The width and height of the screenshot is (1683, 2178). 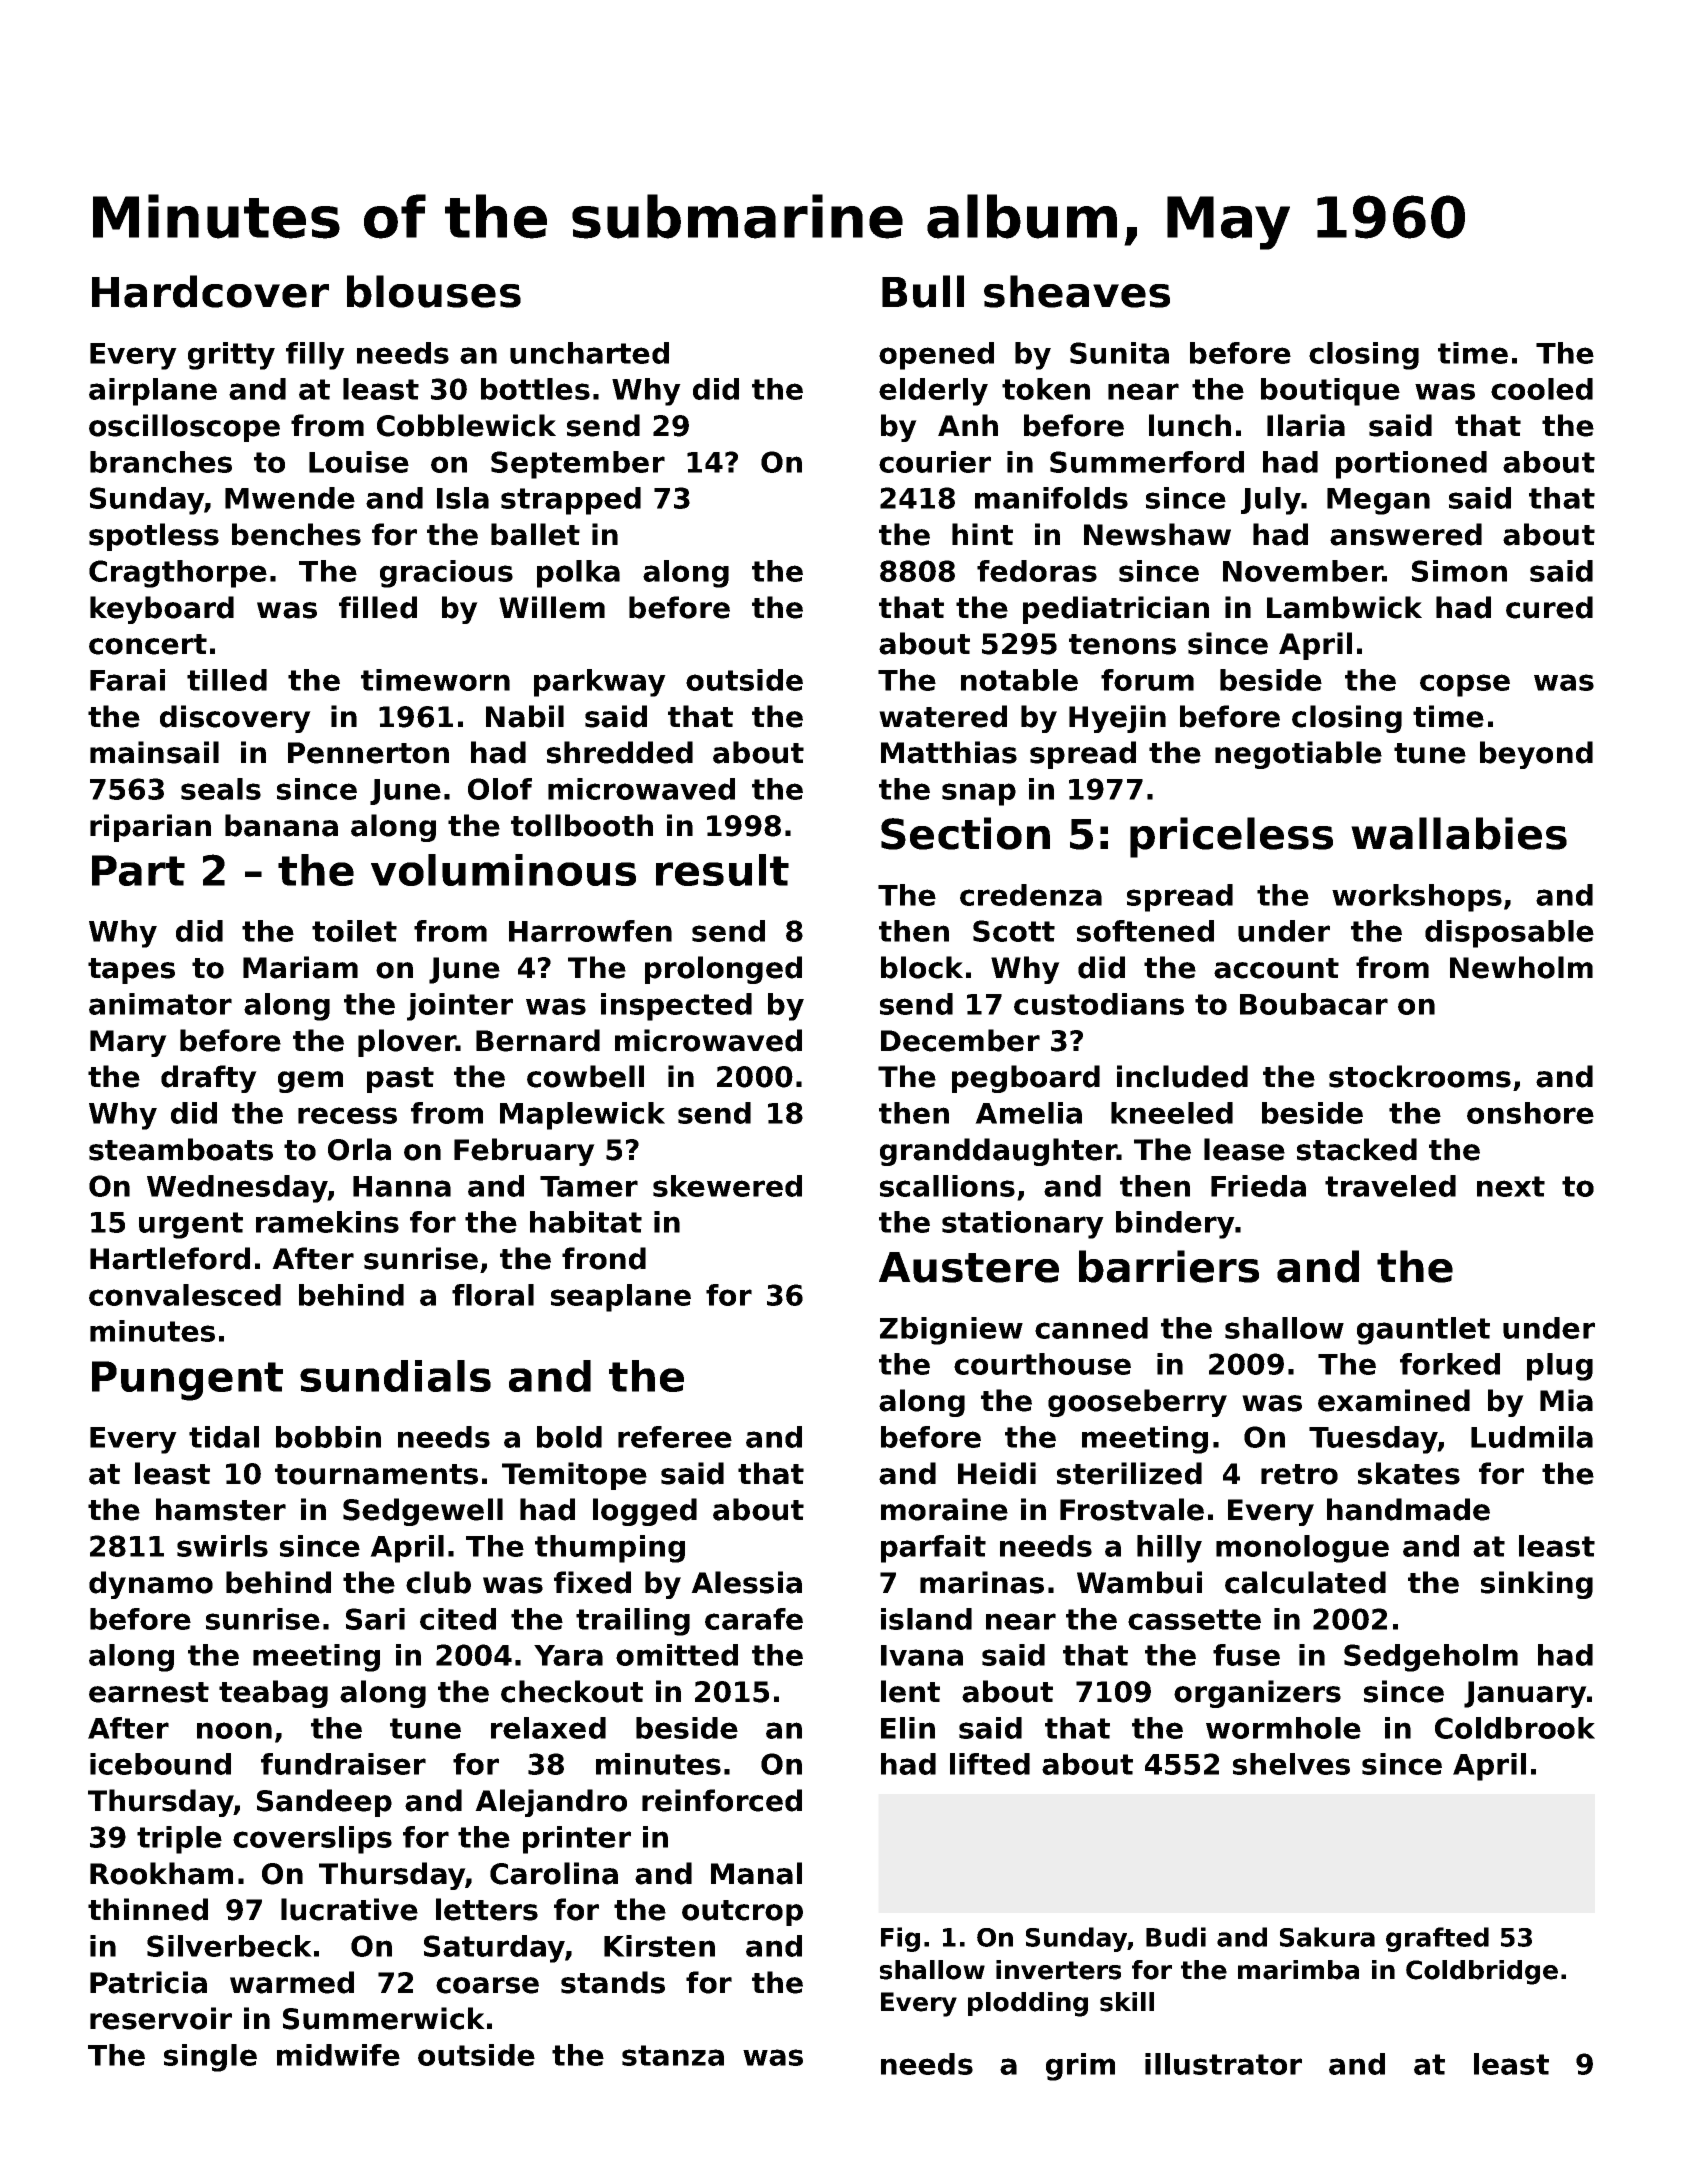 What do you see at coordinates (923, 291) in the screenshot?
I see `Bull` at bounding box center [923, 291].
